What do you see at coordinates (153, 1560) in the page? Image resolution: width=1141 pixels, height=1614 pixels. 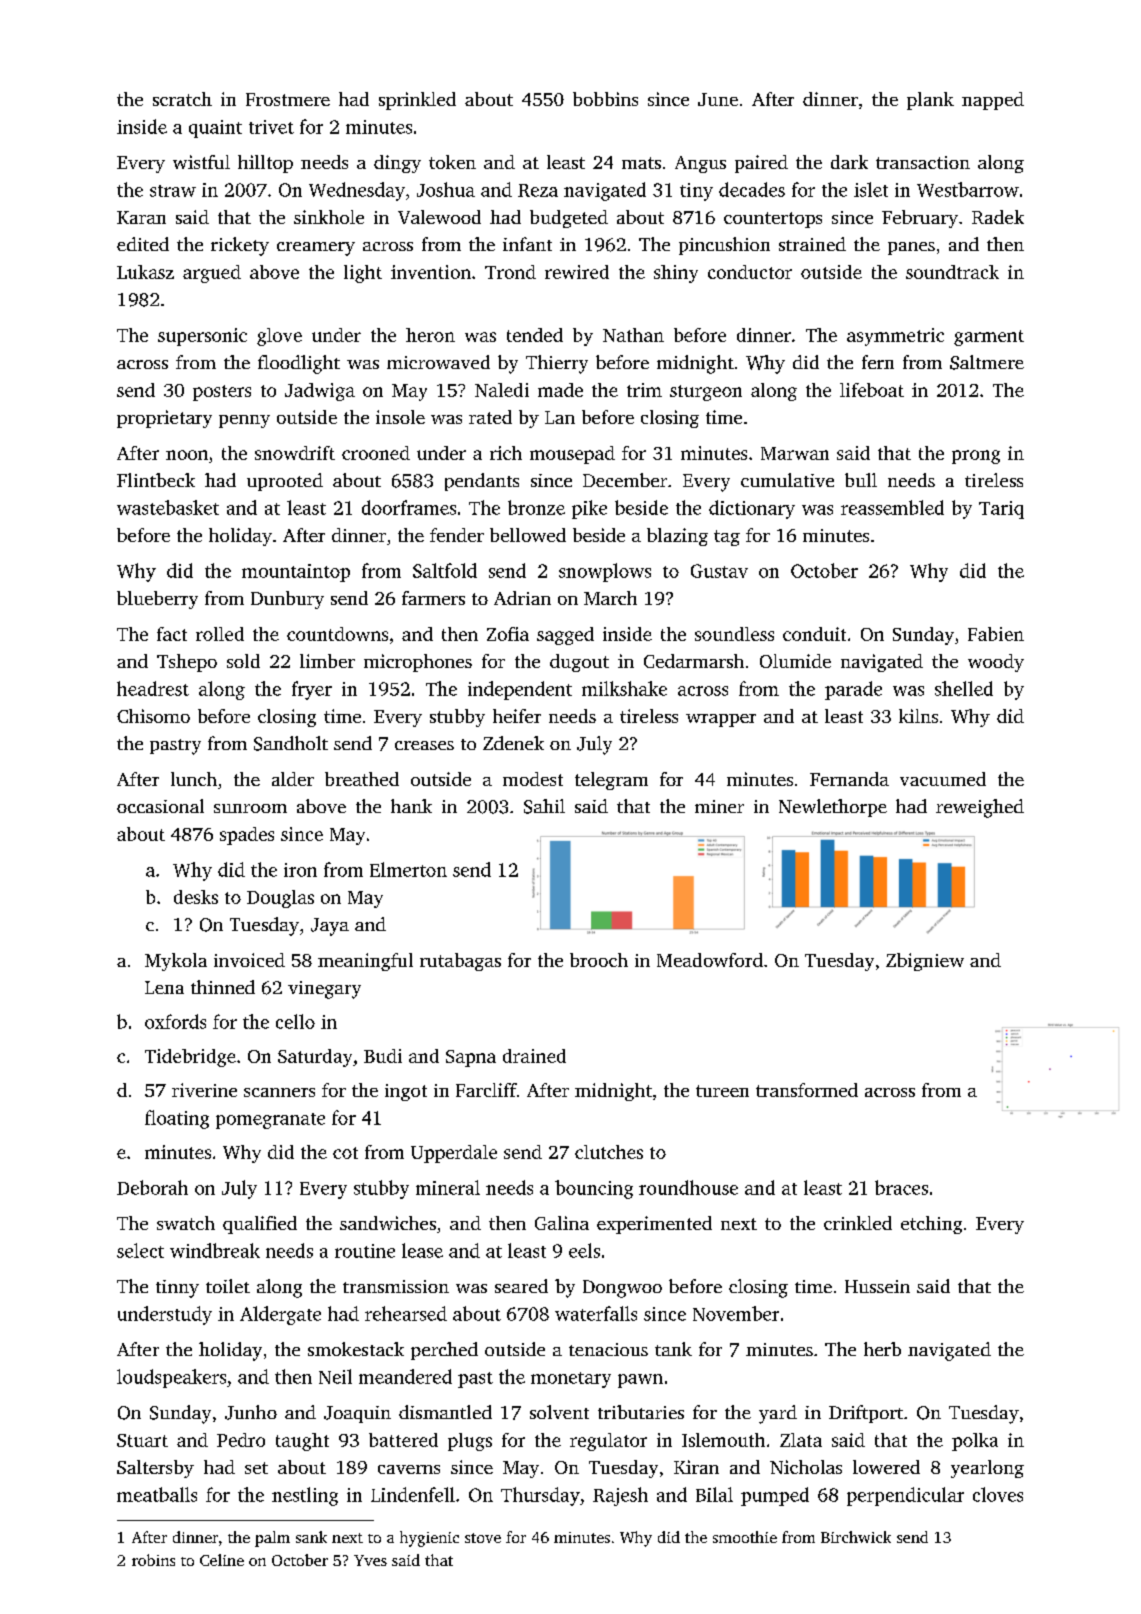 I see `robins` at bounding box center [153, 1560].
